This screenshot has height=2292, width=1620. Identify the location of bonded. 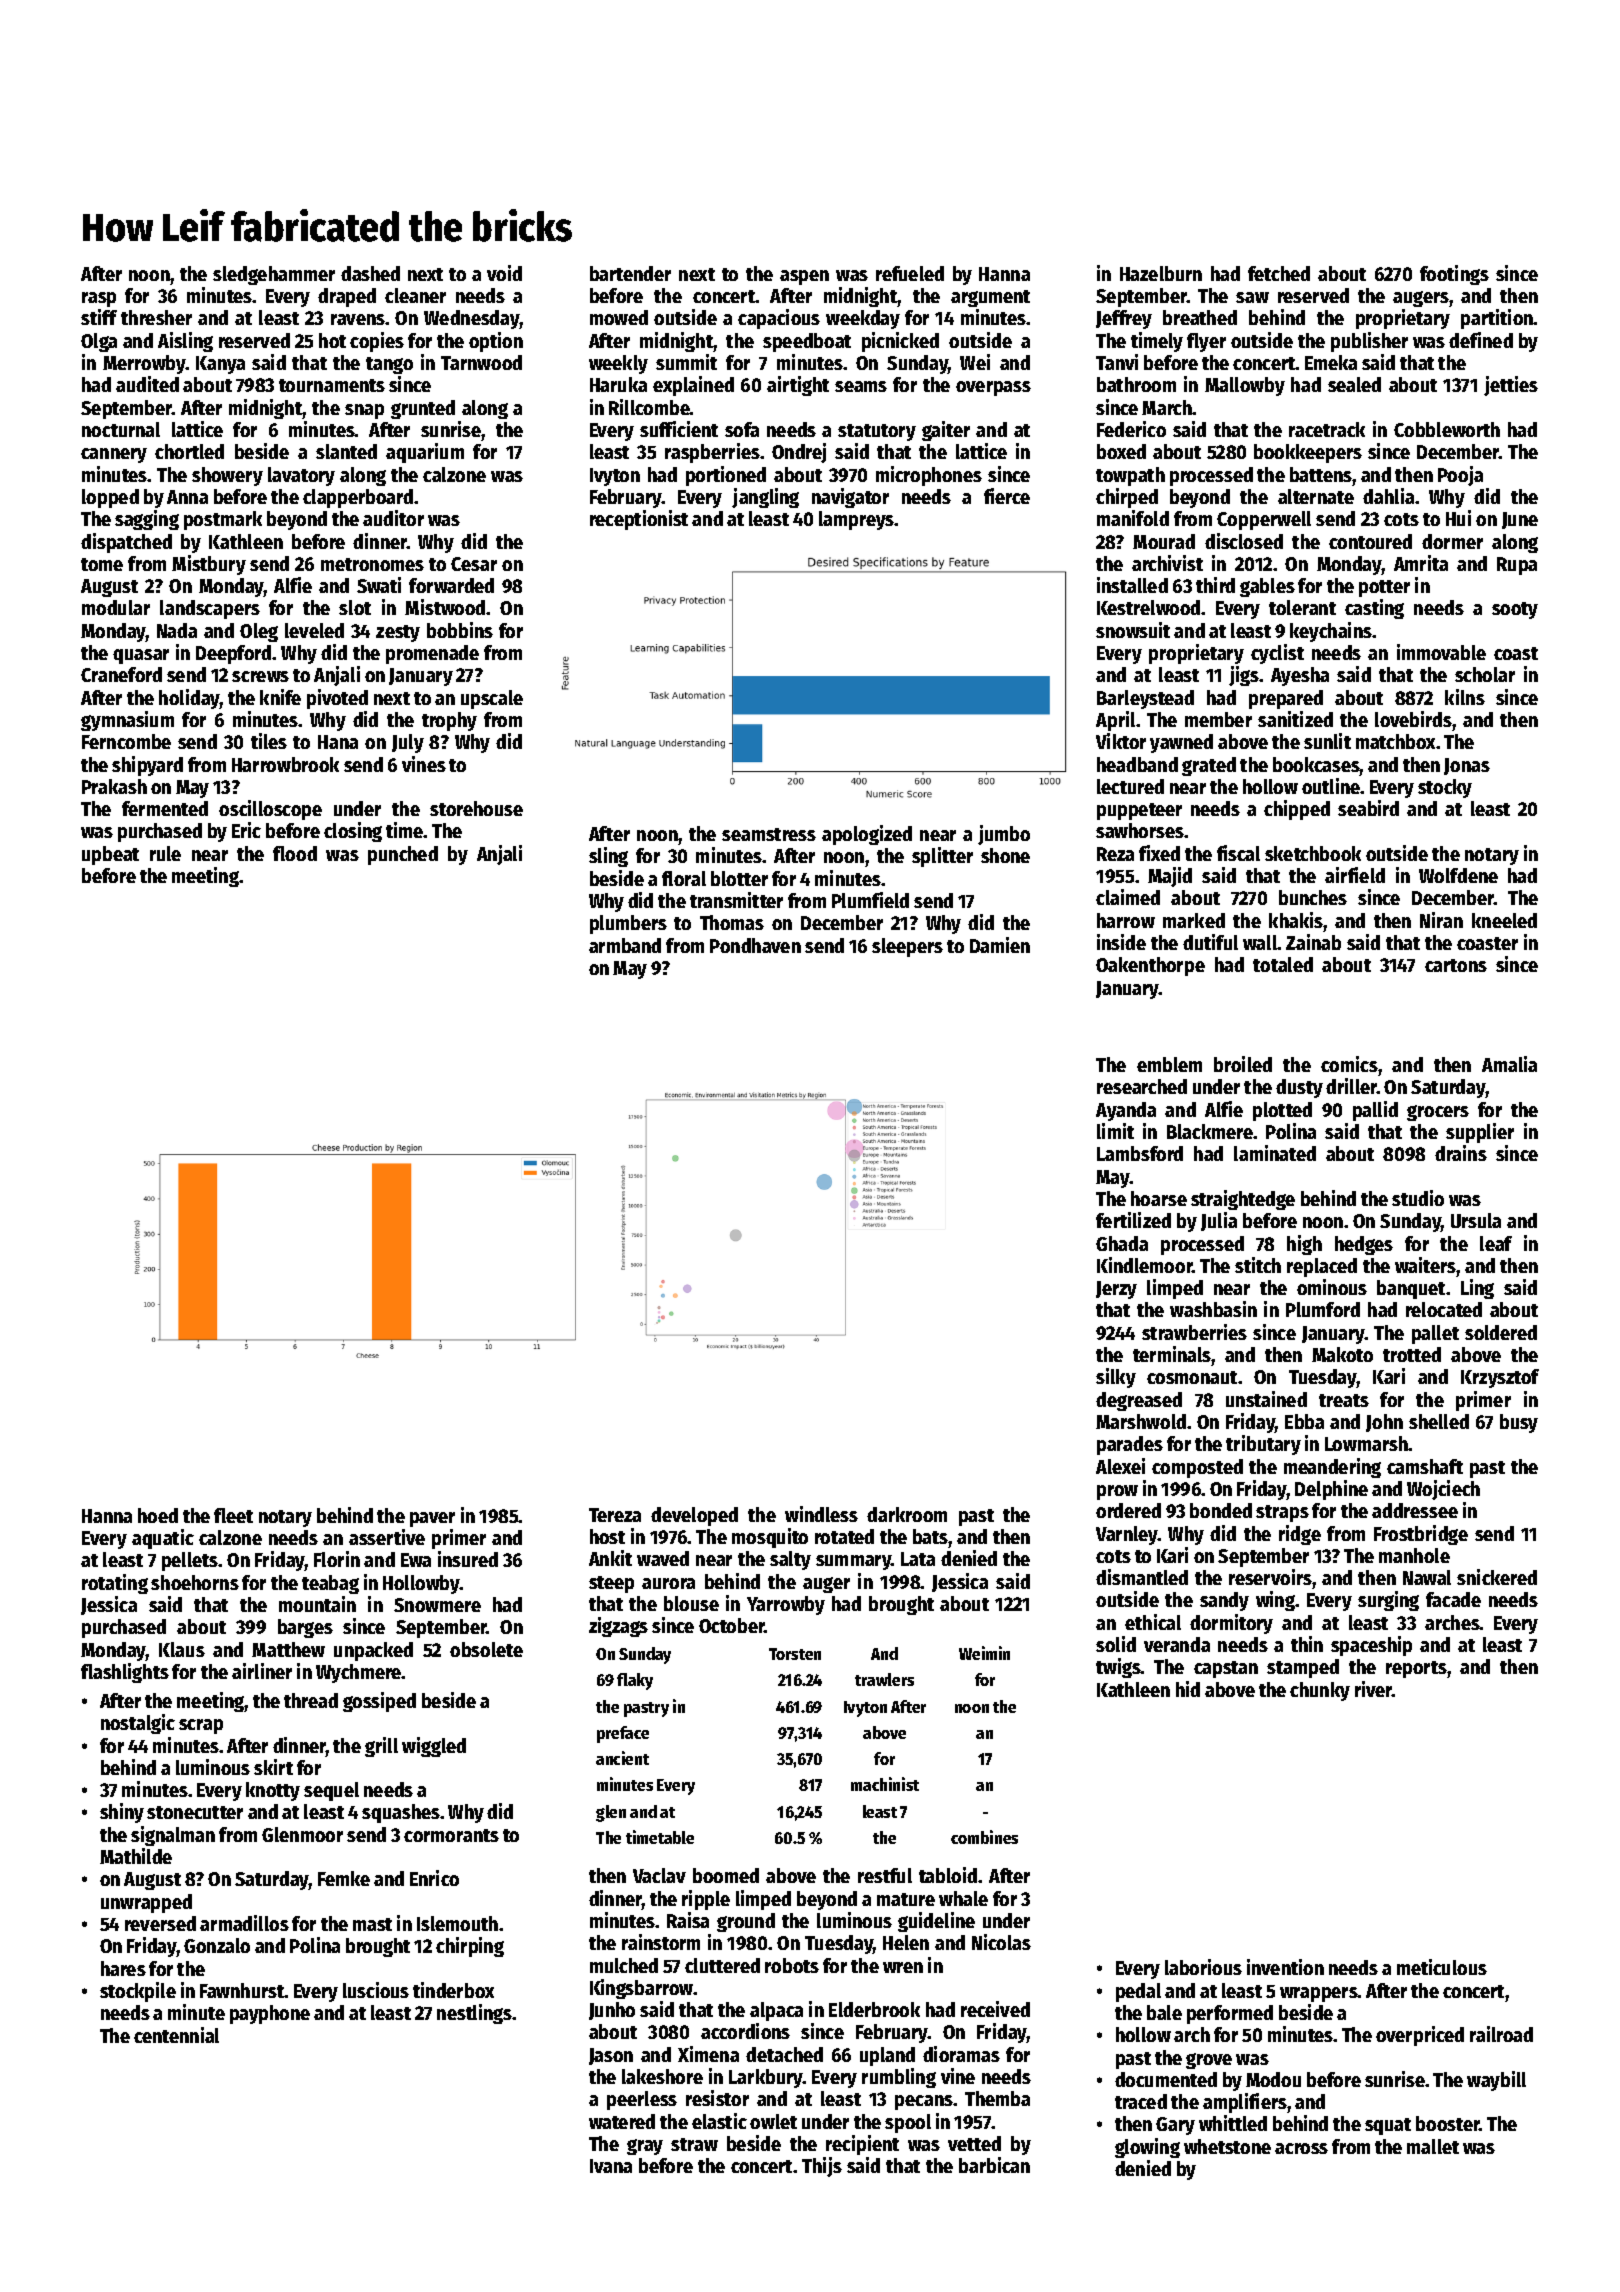
(1221, 1510).
